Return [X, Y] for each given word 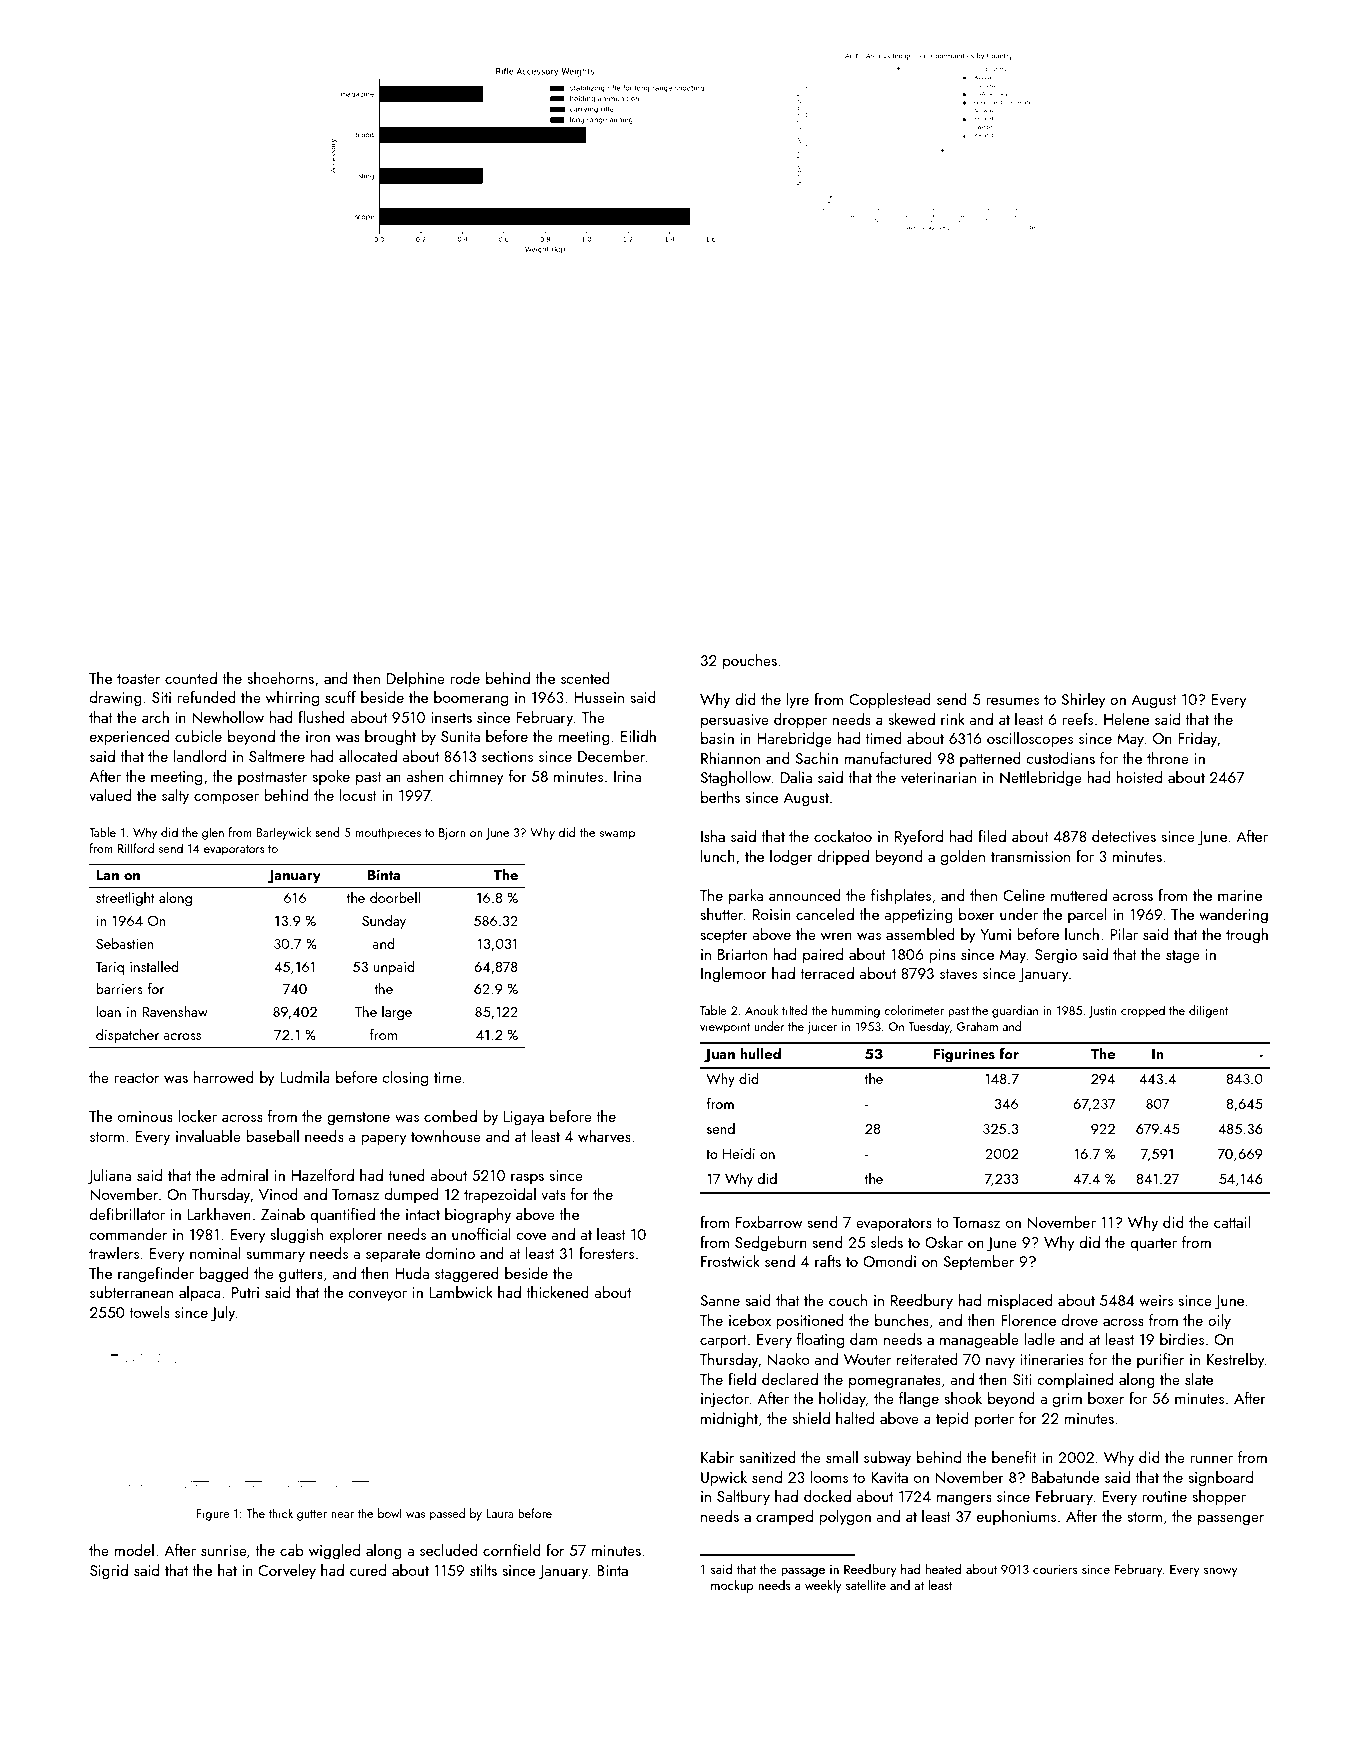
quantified [342, 1215]
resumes [1012, 701]
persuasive [735, 721]
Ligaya [524, 1118]
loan [108, 1011]
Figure [213, 1515]
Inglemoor [734, 975]
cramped [784, 1517]
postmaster [272, 778]
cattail [1232, 1222]
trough [1247, 936]
